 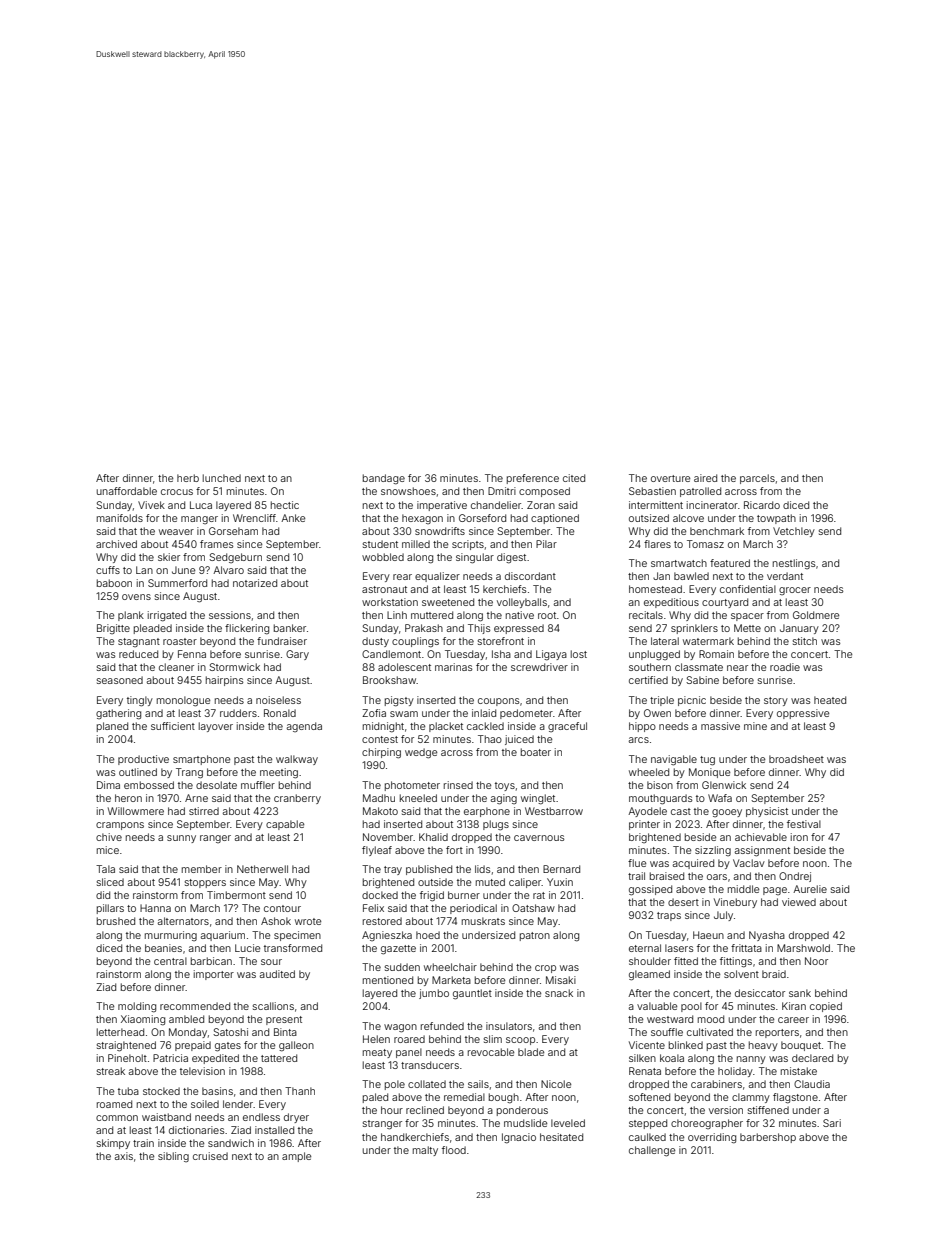 I want to click on Dmitri, so click(x=502, y=491).
